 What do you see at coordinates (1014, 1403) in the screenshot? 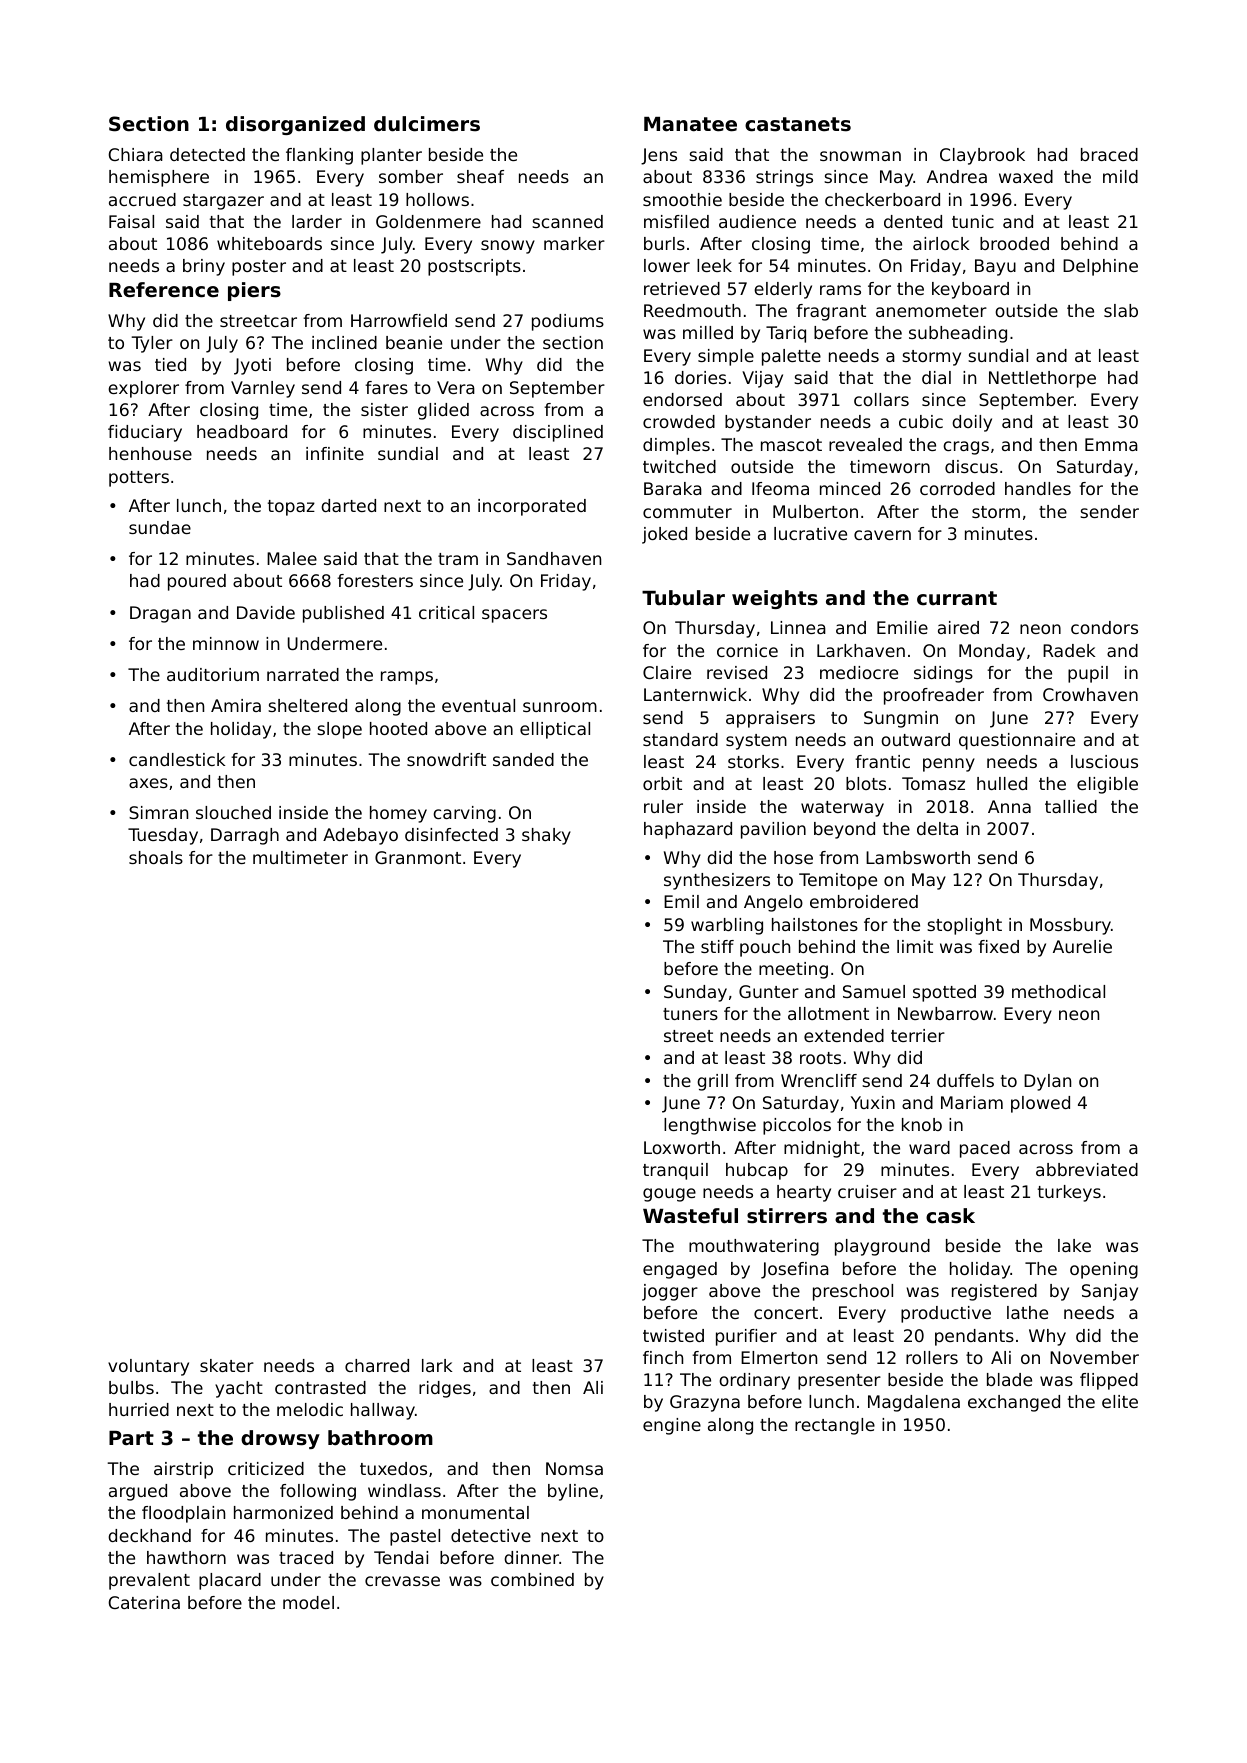
I see `exchanged` at bounding box center [1014, 1403].
